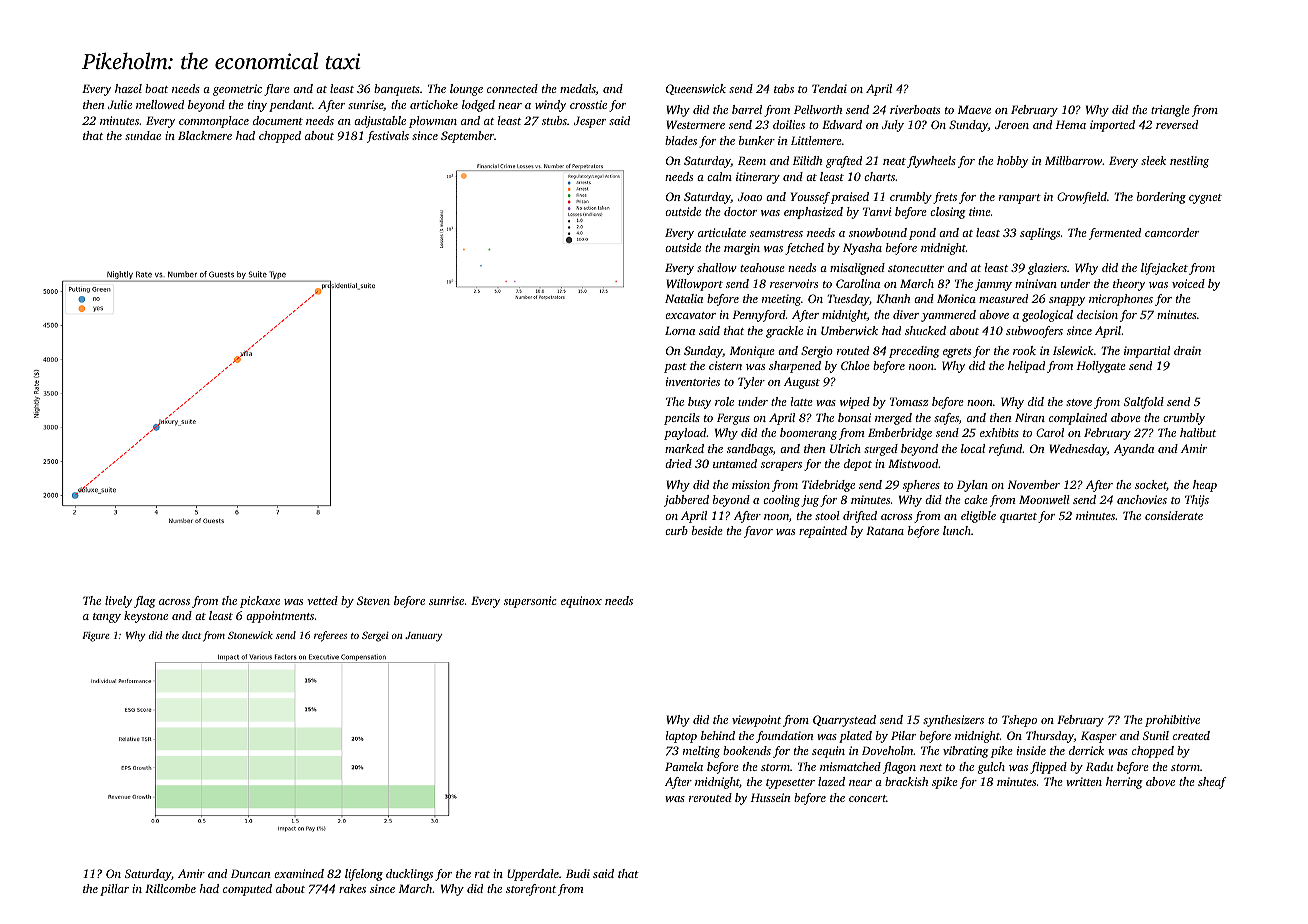 This screenshot has width=1308, height=924. What do you see at coordinates (678, 463) in the screenshot?
I see `dried` at bounding box center [678, 463].
